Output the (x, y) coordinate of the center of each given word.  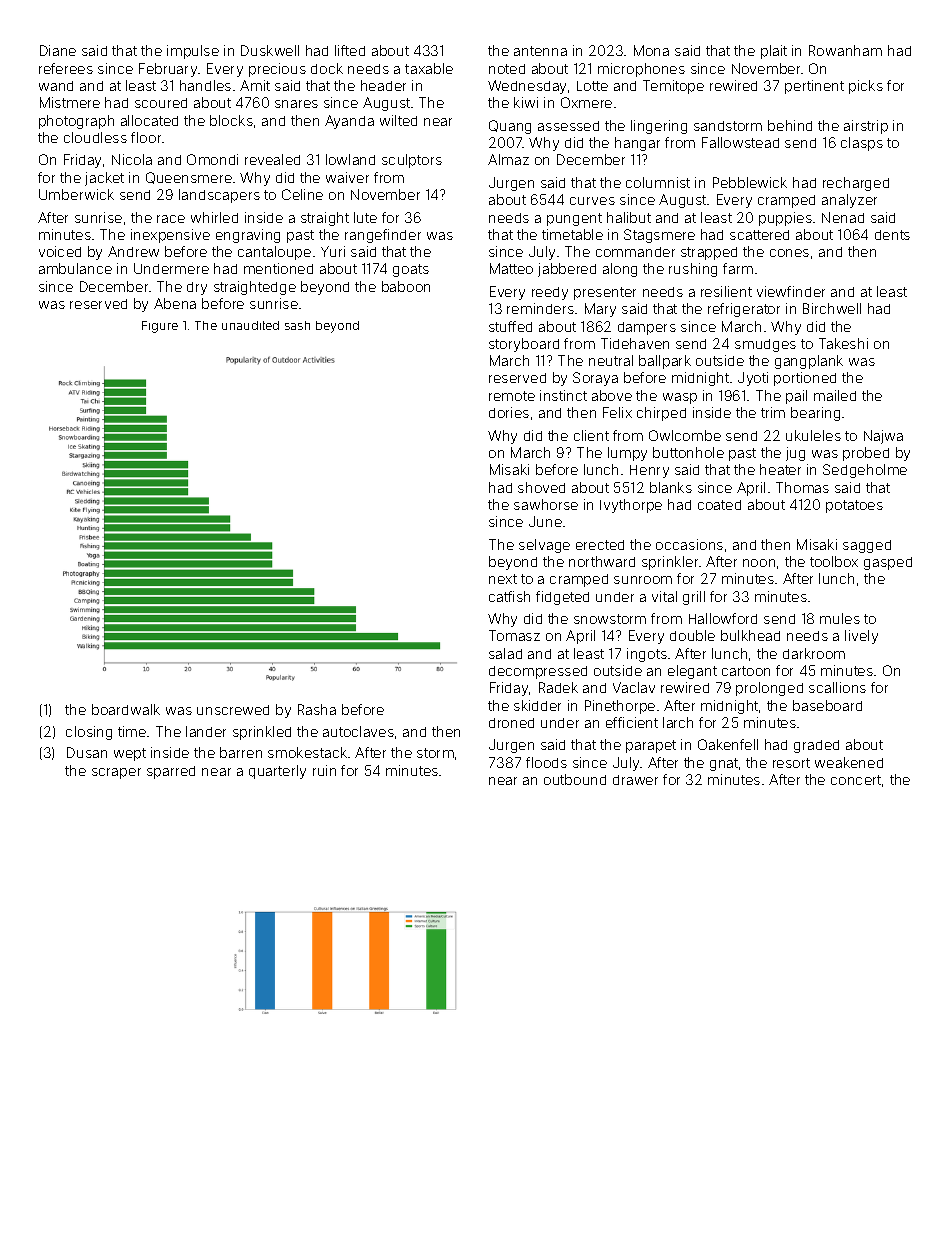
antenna (540, 51)
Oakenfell (728, 744)
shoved (541, 487)
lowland (350, 159)
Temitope (673, 87)
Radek (558, 687)
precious (277, 70)
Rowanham (845, 50)
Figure (160, 327)
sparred (171, 772)
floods (546, 762)
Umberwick (76, 194)
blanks (671, 487)
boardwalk (126, 709)
